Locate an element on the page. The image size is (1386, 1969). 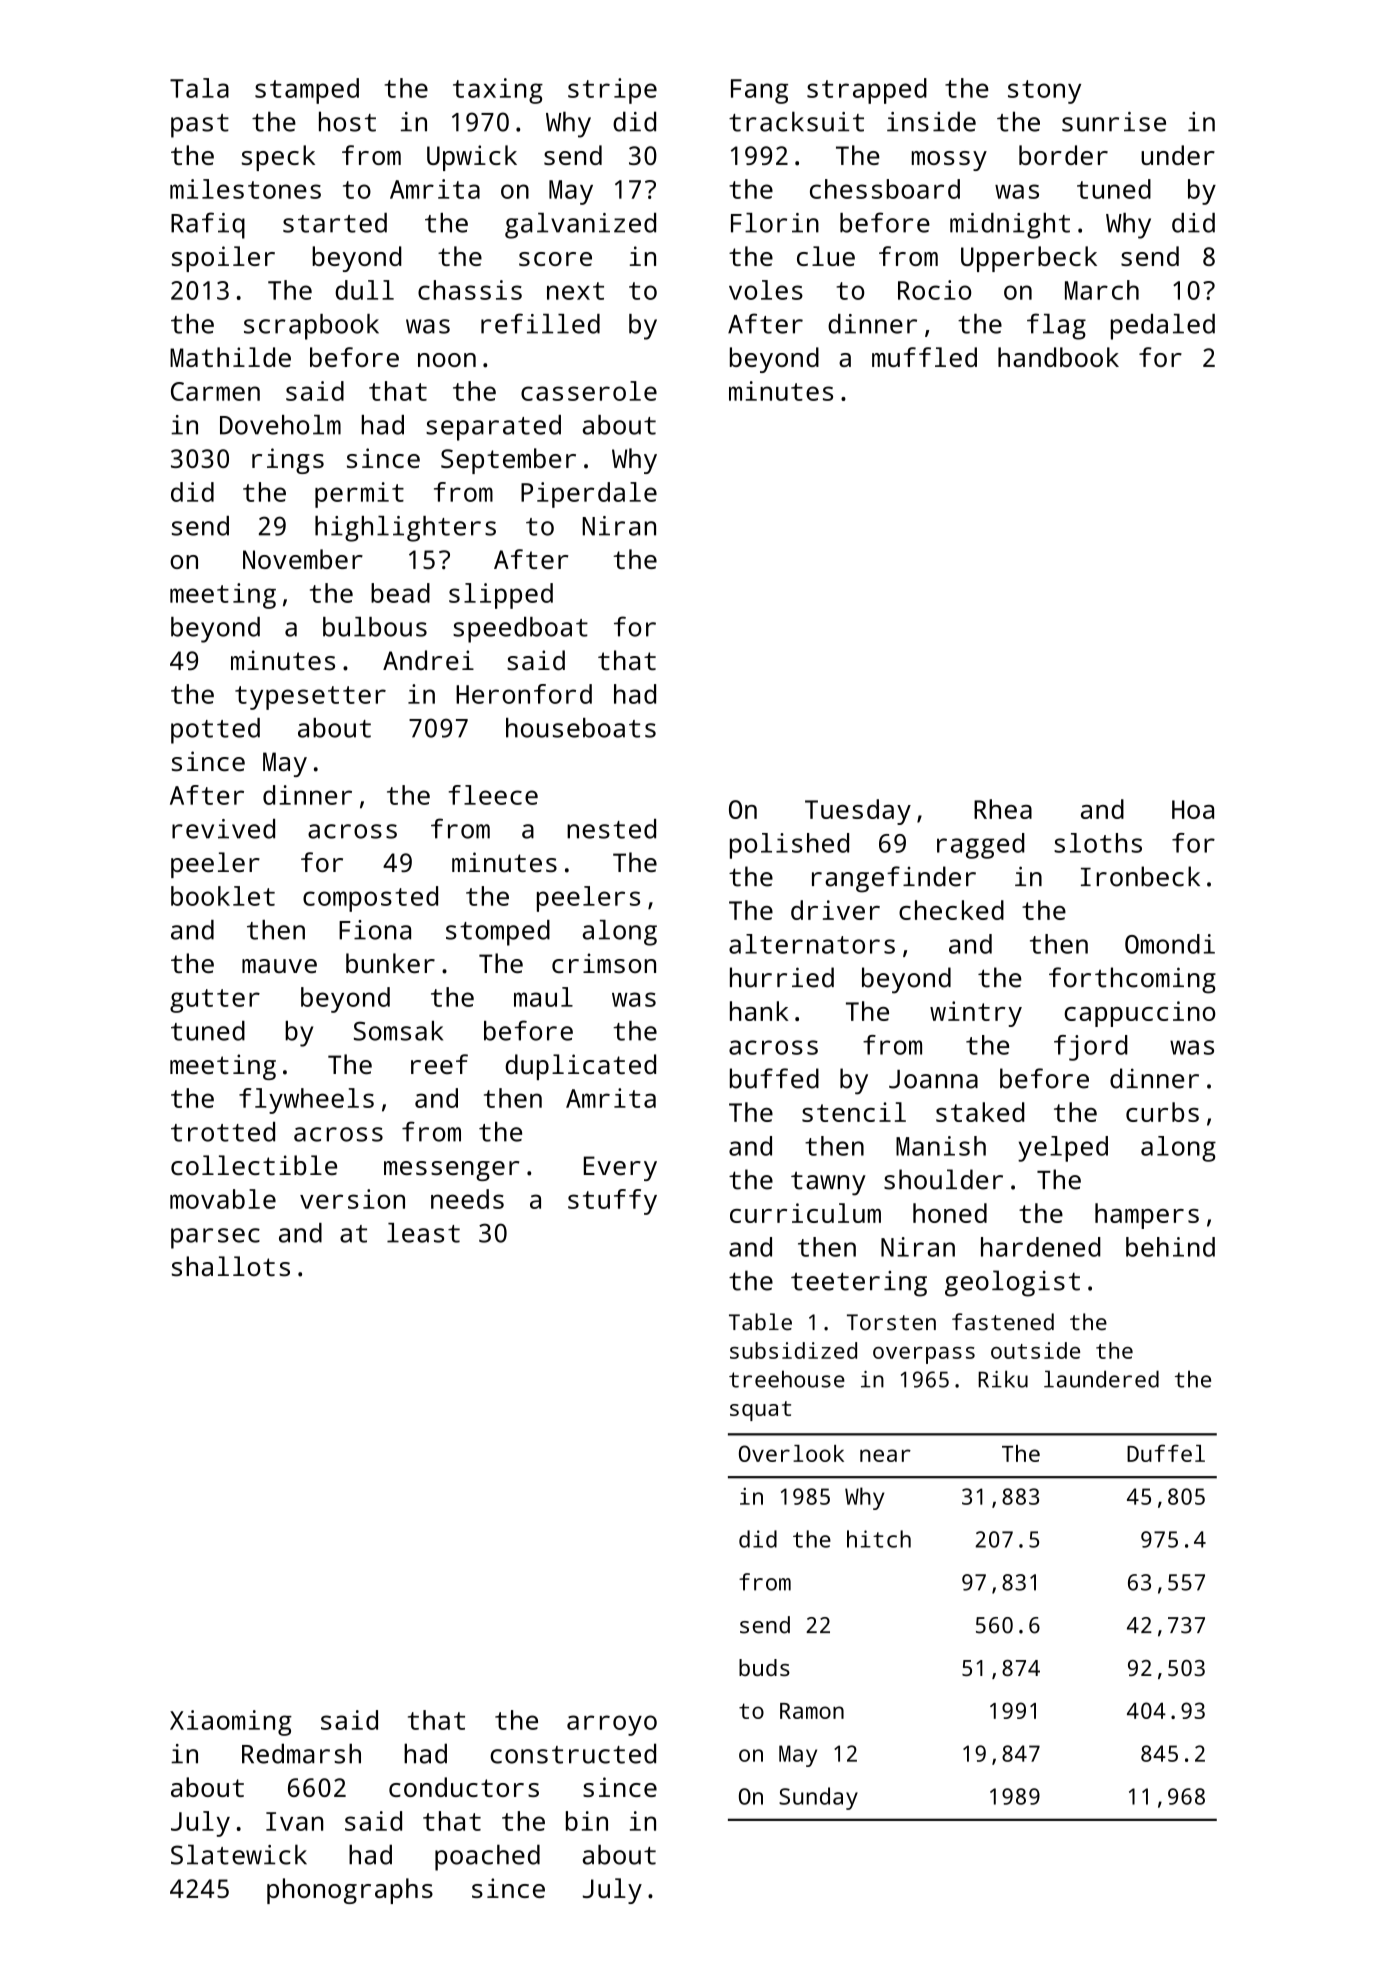
houseboats is located at coordinates (581, 728).
